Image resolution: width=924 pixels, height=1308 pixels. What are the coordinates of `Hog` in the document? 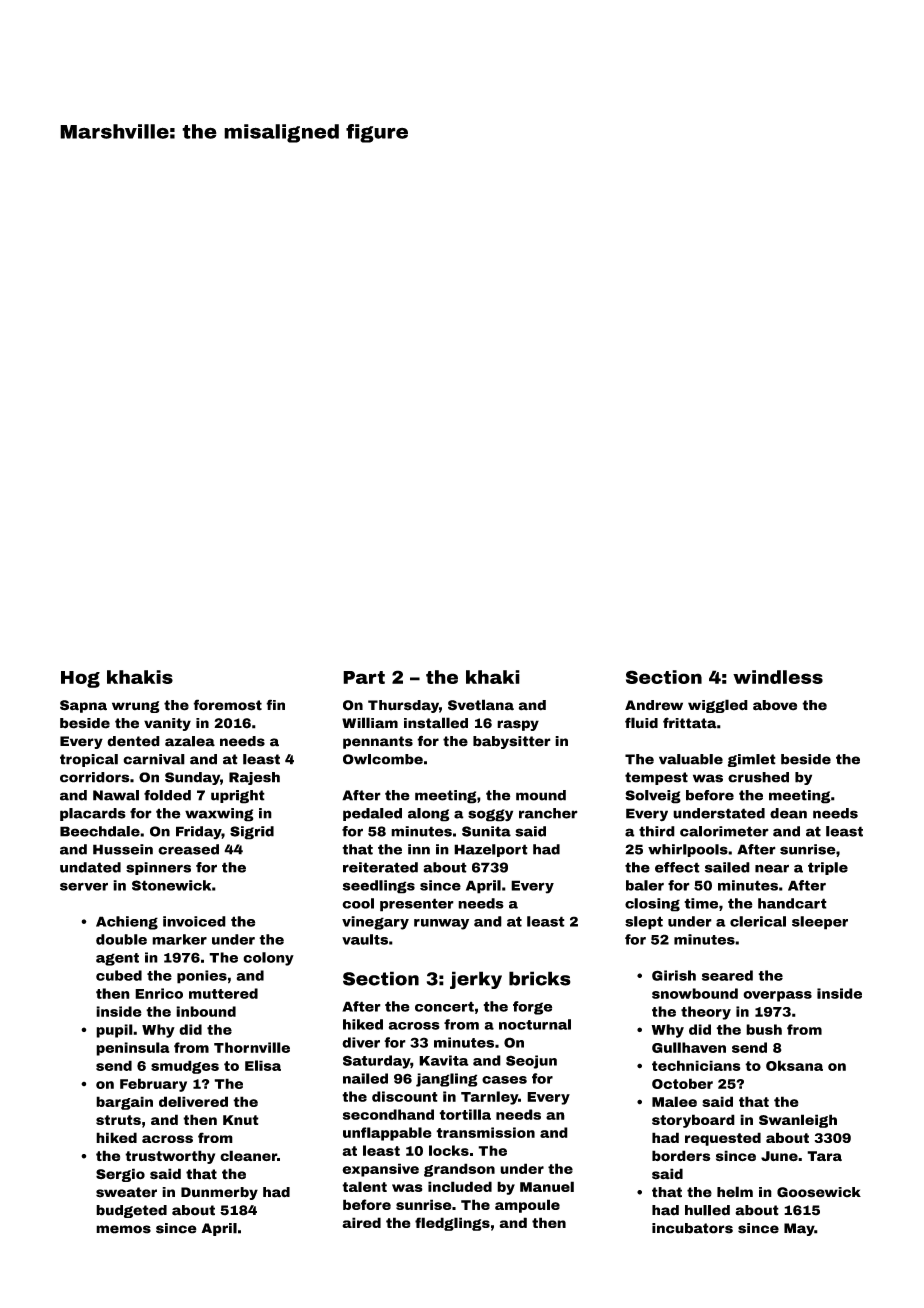 It's located at (80, 679).
